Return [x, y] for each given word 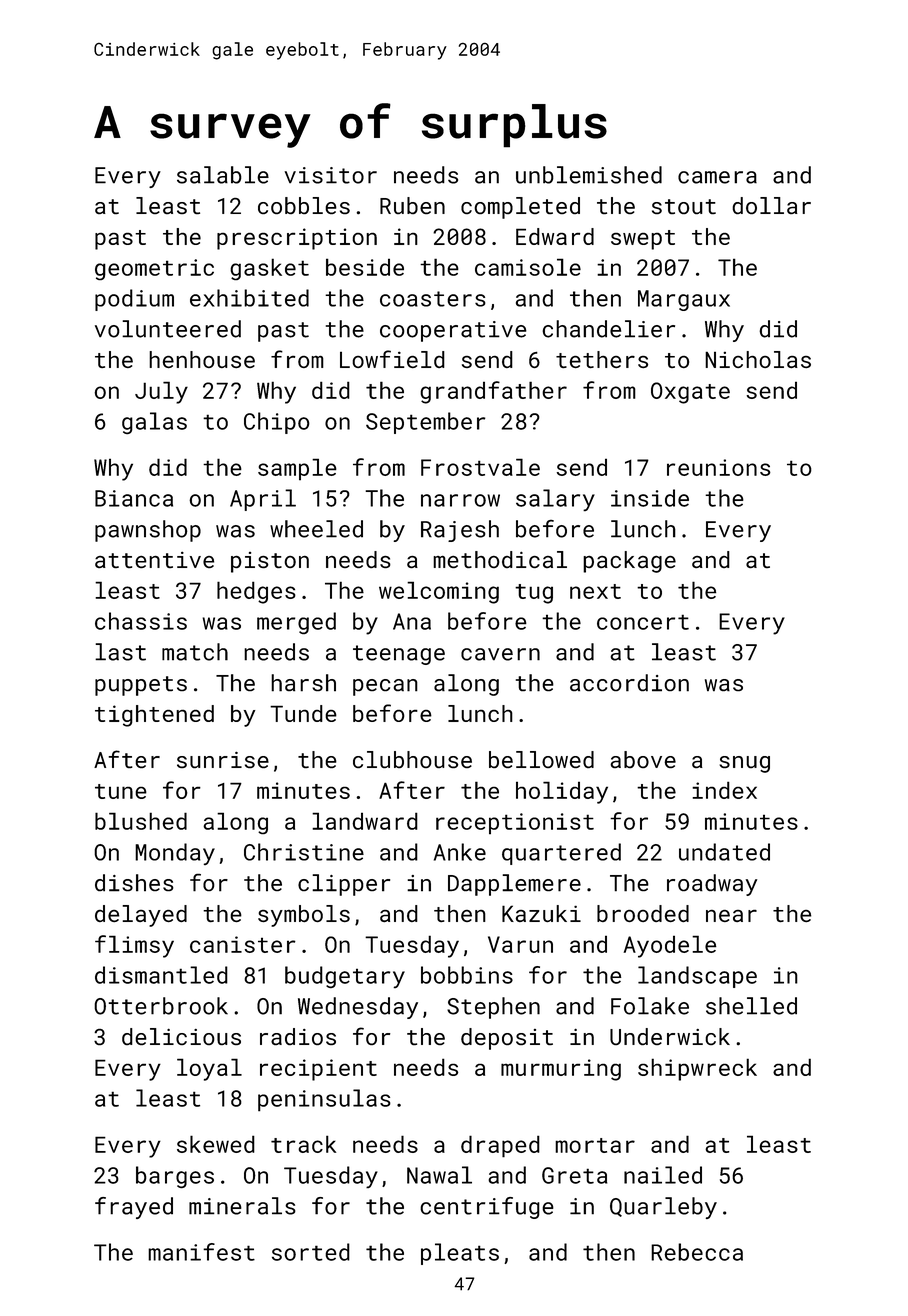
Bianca [134, 498]
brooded [643, 913]
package [629, 562]
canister [243, 944]
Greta [574, 1175]
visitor [330, 175]
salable [223, 175]
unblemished [589, 175]
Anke [460, 852]
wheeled [316, 529]
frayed [134, 1208]
